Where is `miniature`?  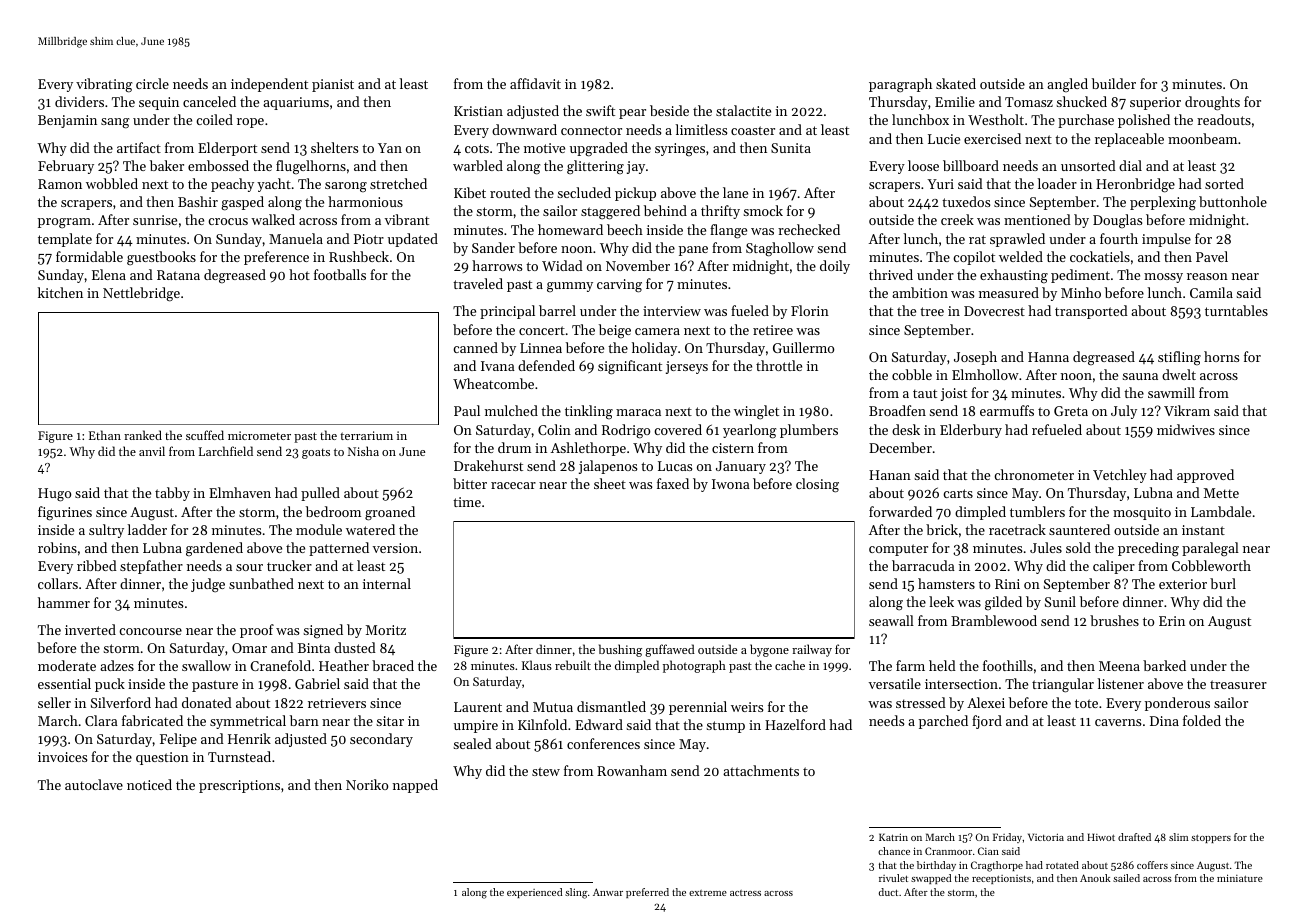 miniature is located at coordinates (1240, 878).
